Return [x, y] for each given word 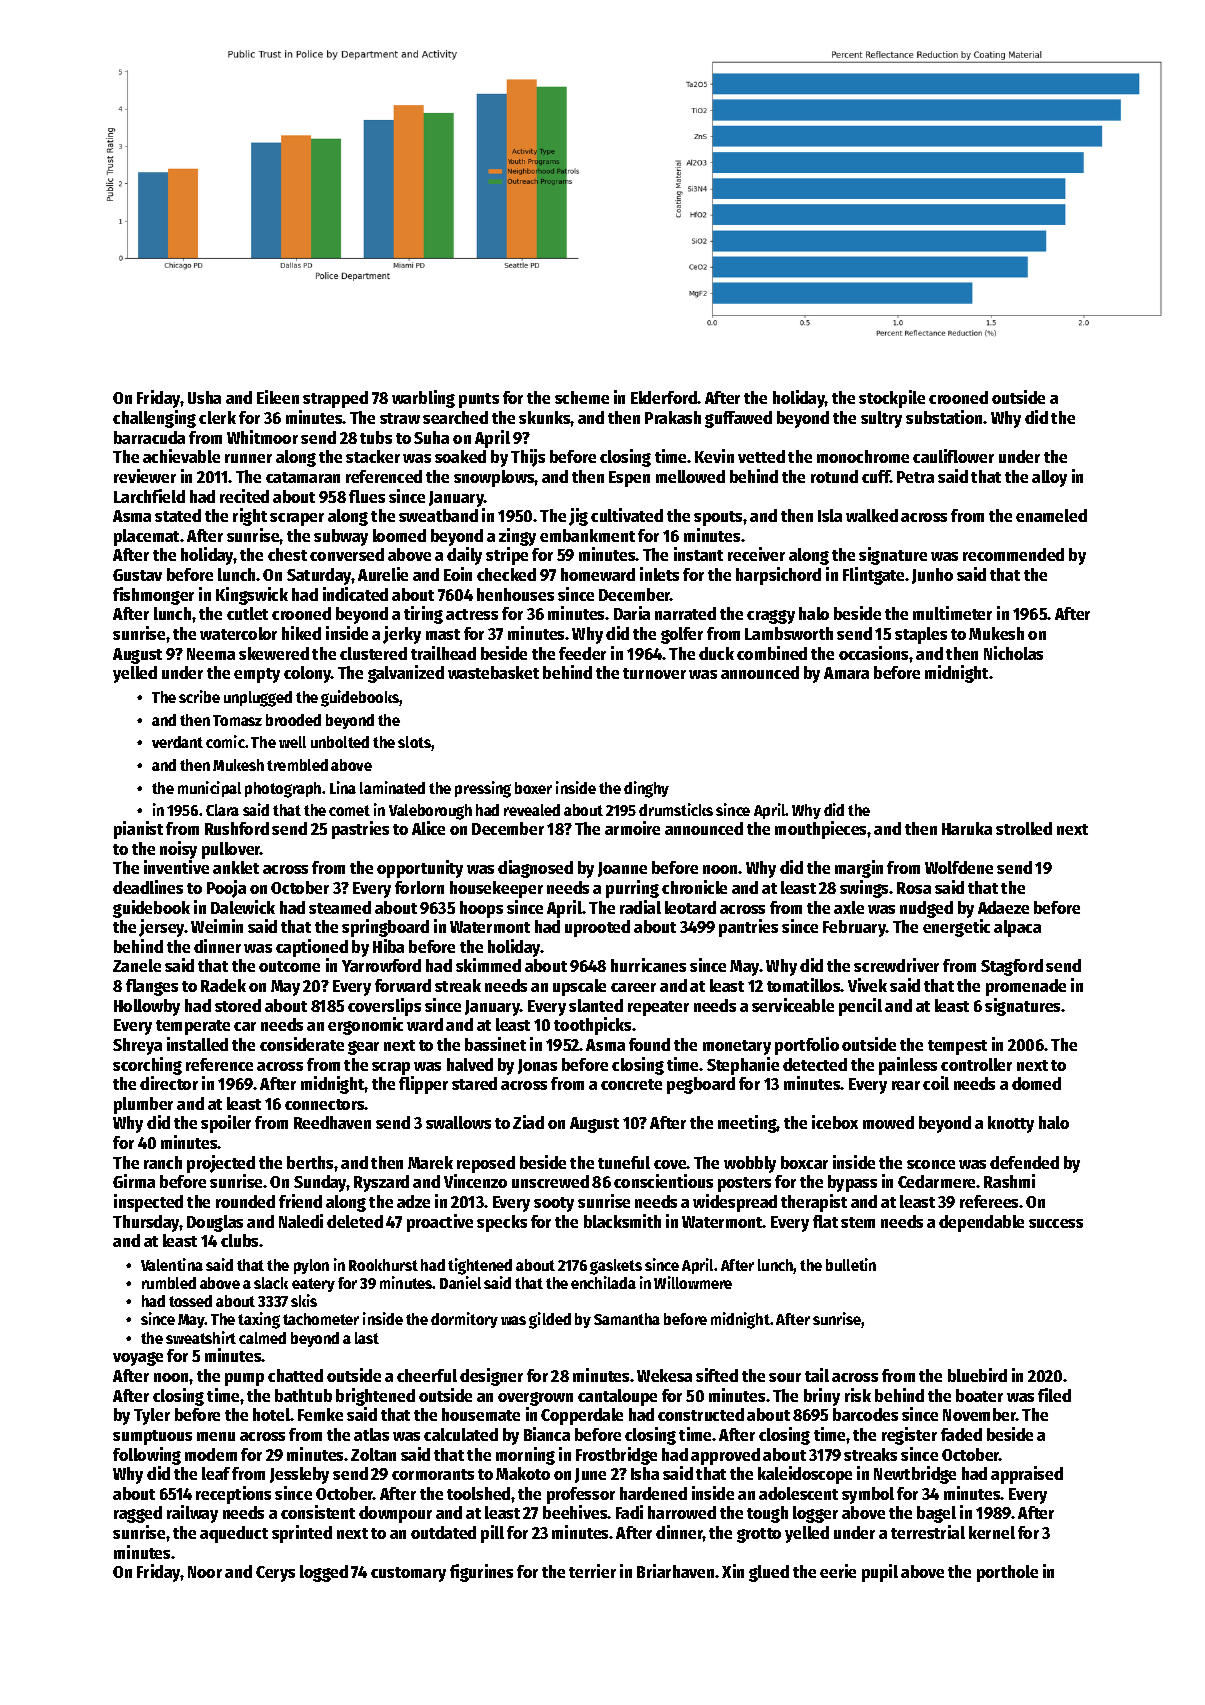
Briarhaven [675, 1571]
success [1056, 1223]
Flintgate [873, 576]
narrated [685, 613]
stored [238, 1005]
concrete [631, 1084]
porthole [1007, 1573]
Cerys [275, 1574]
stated [178, 515]
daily [464, 556]
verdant [177, 742]
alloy [1049, 478]
